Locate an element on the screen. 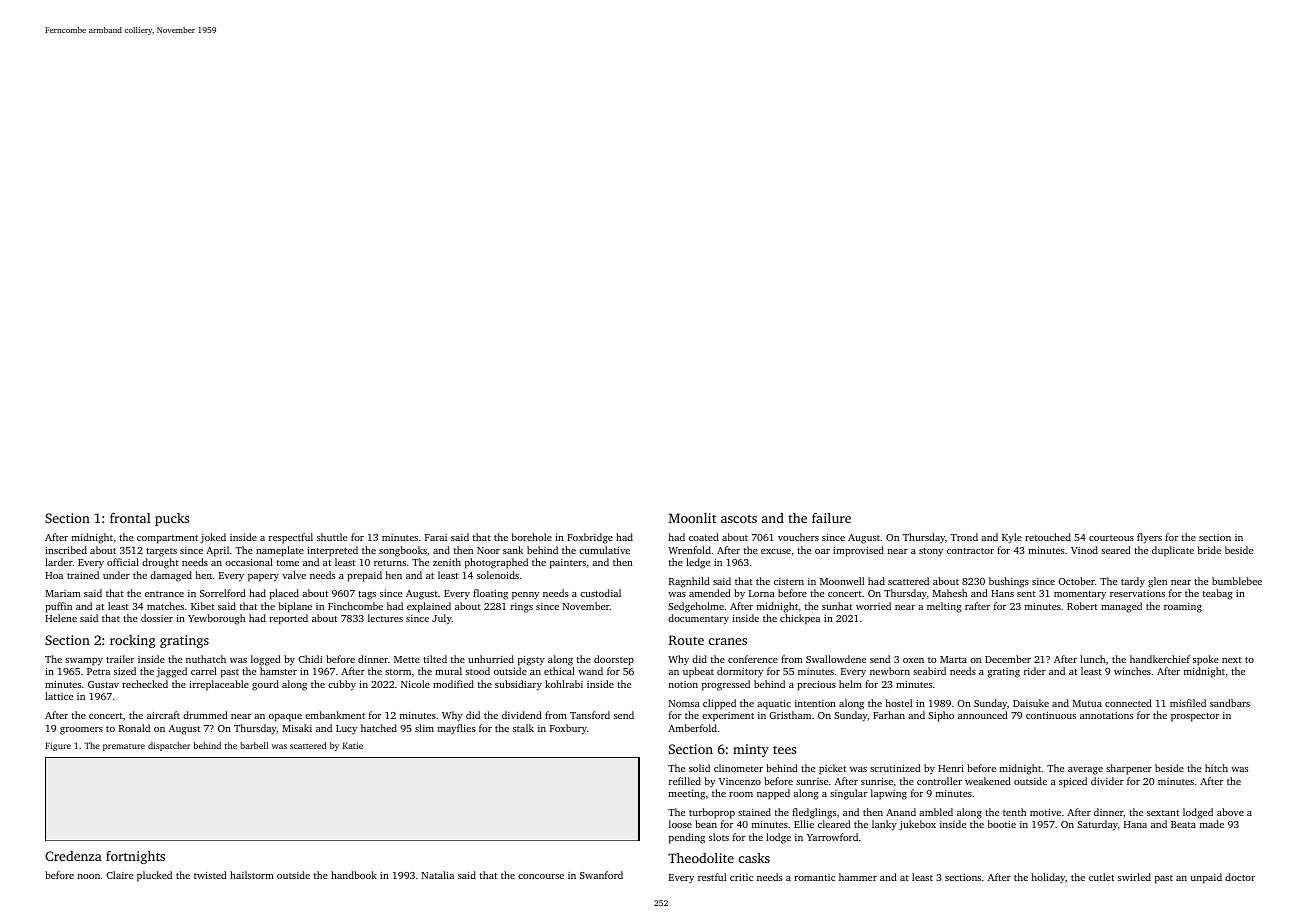 The width and height of the screenshot is (1308, 924). pucks is located at coordinates (172, 519).
